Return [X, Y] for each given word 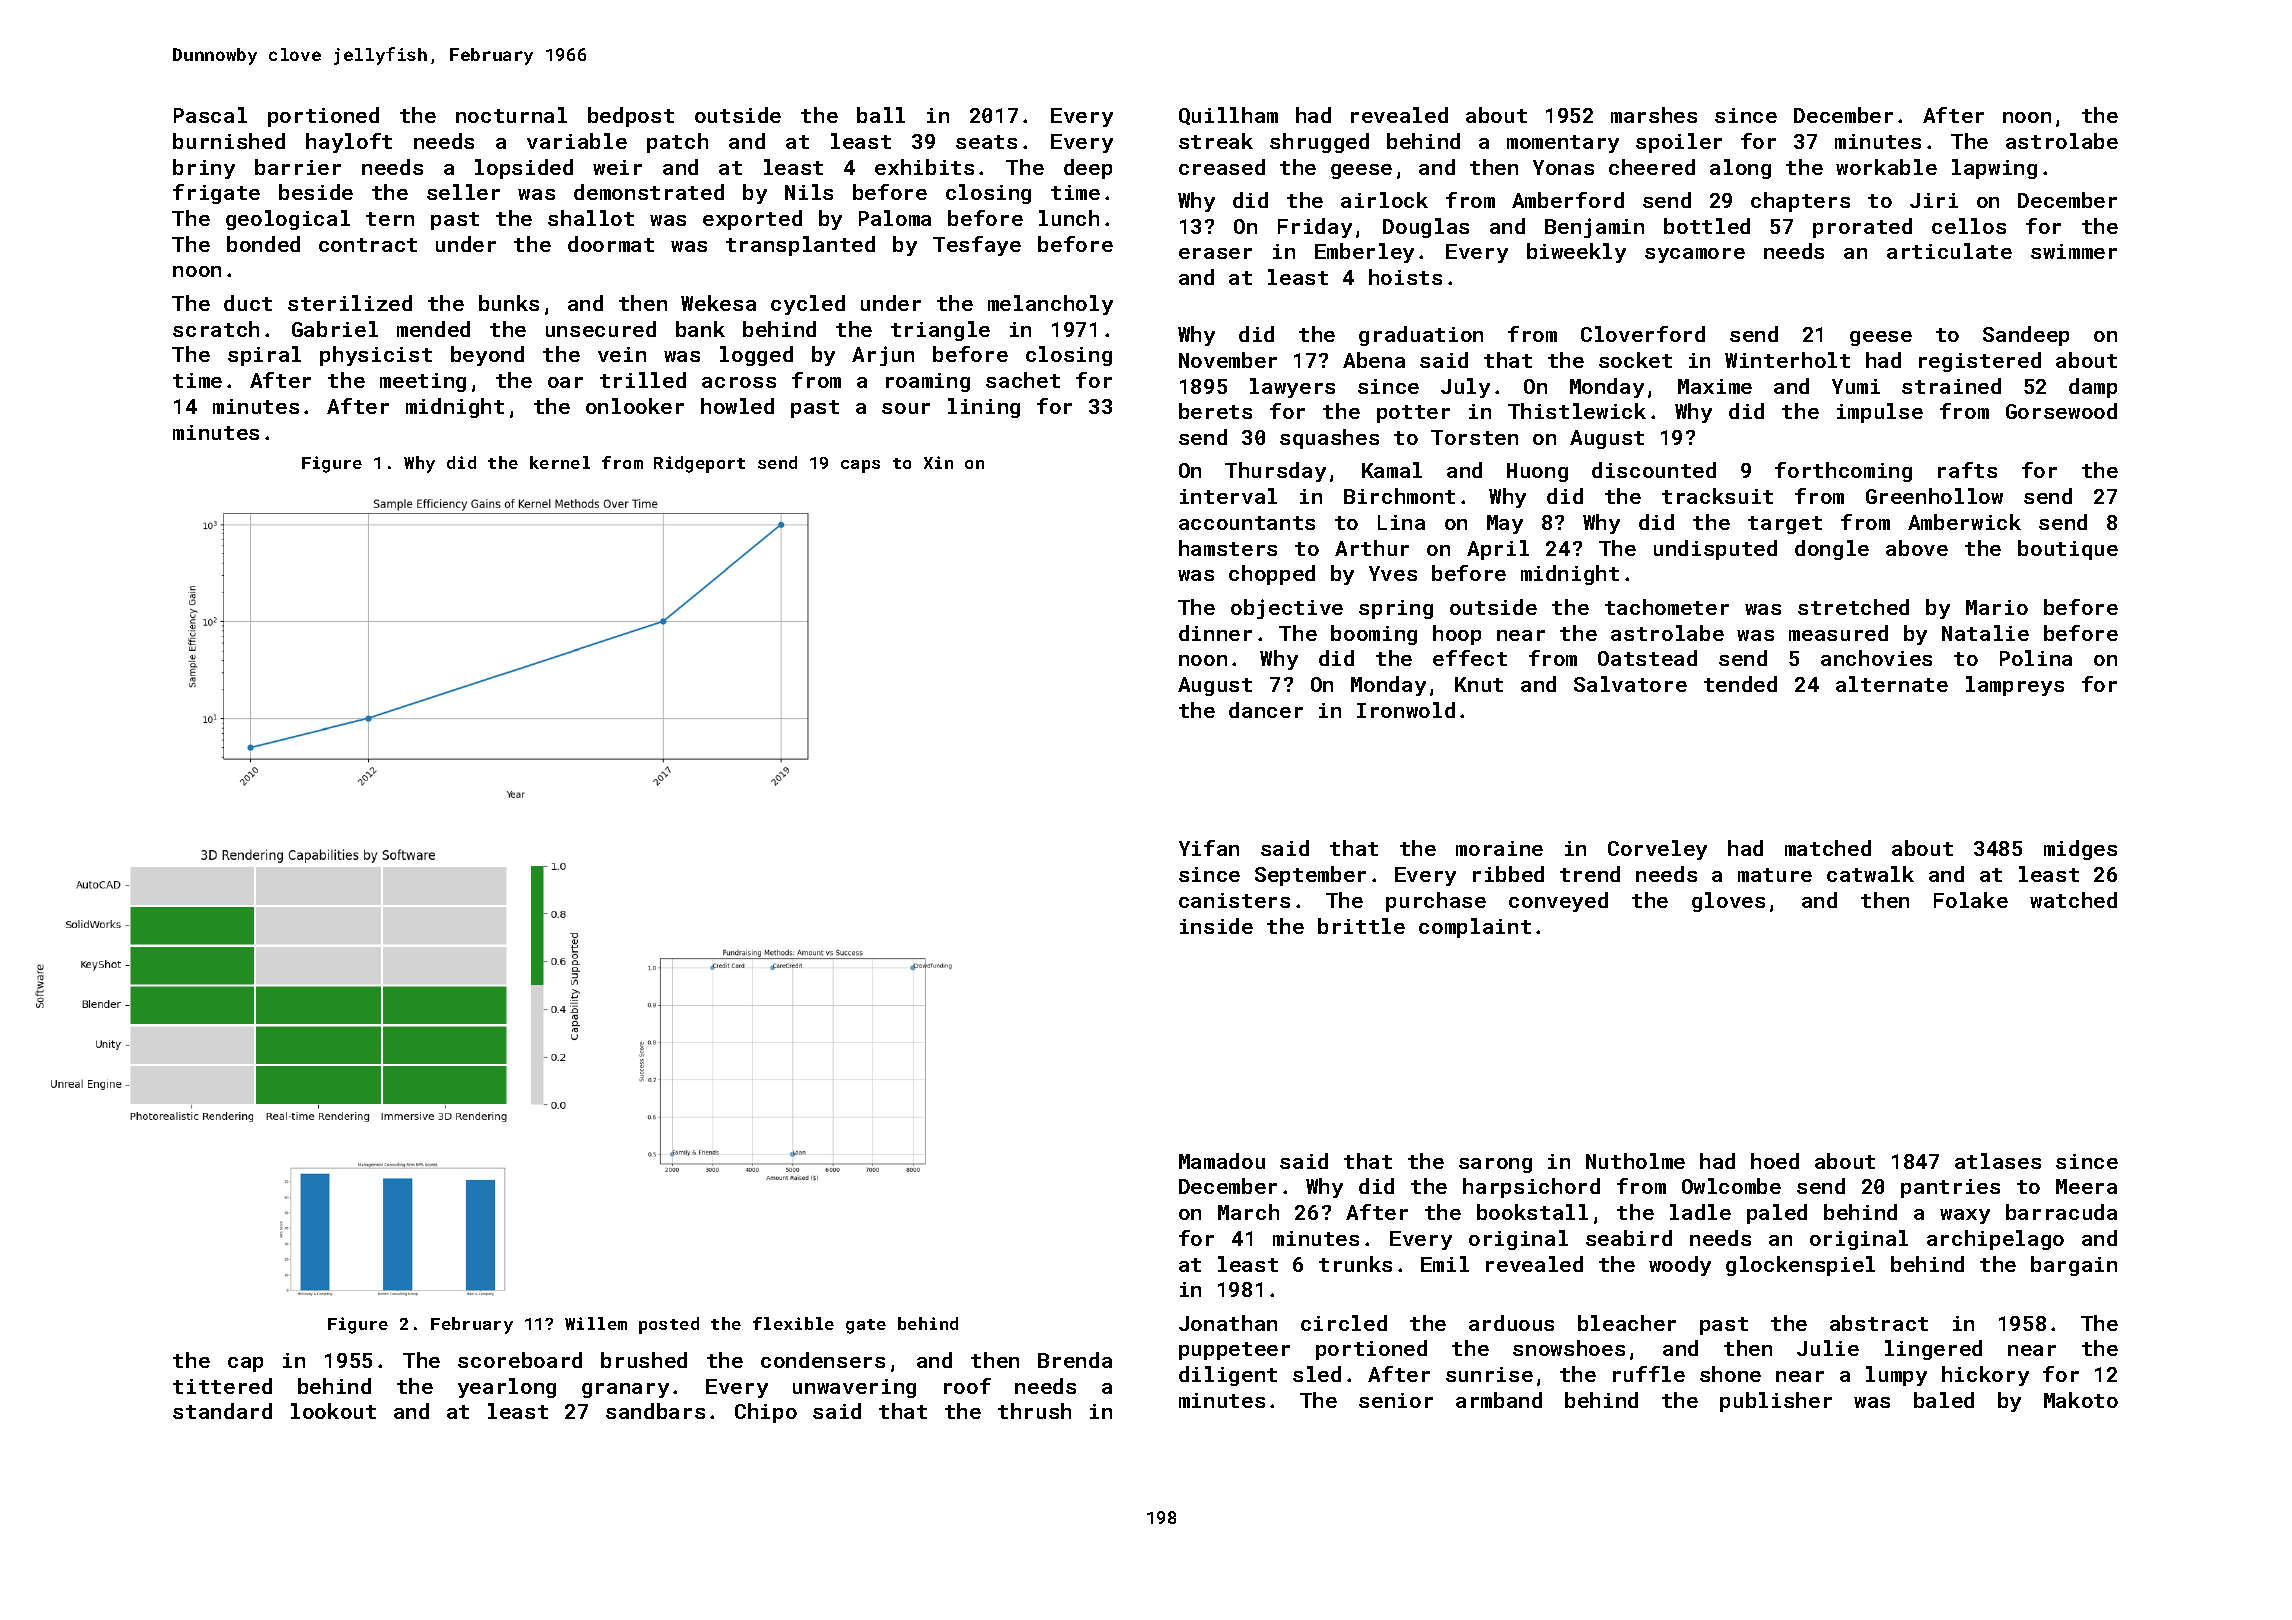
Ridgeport [699, 464]
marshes [1654, 115]
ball [881, 115]
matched [1828, 848]
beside [316, 192]
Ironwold [1406, 710]
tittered [222, 1386]
